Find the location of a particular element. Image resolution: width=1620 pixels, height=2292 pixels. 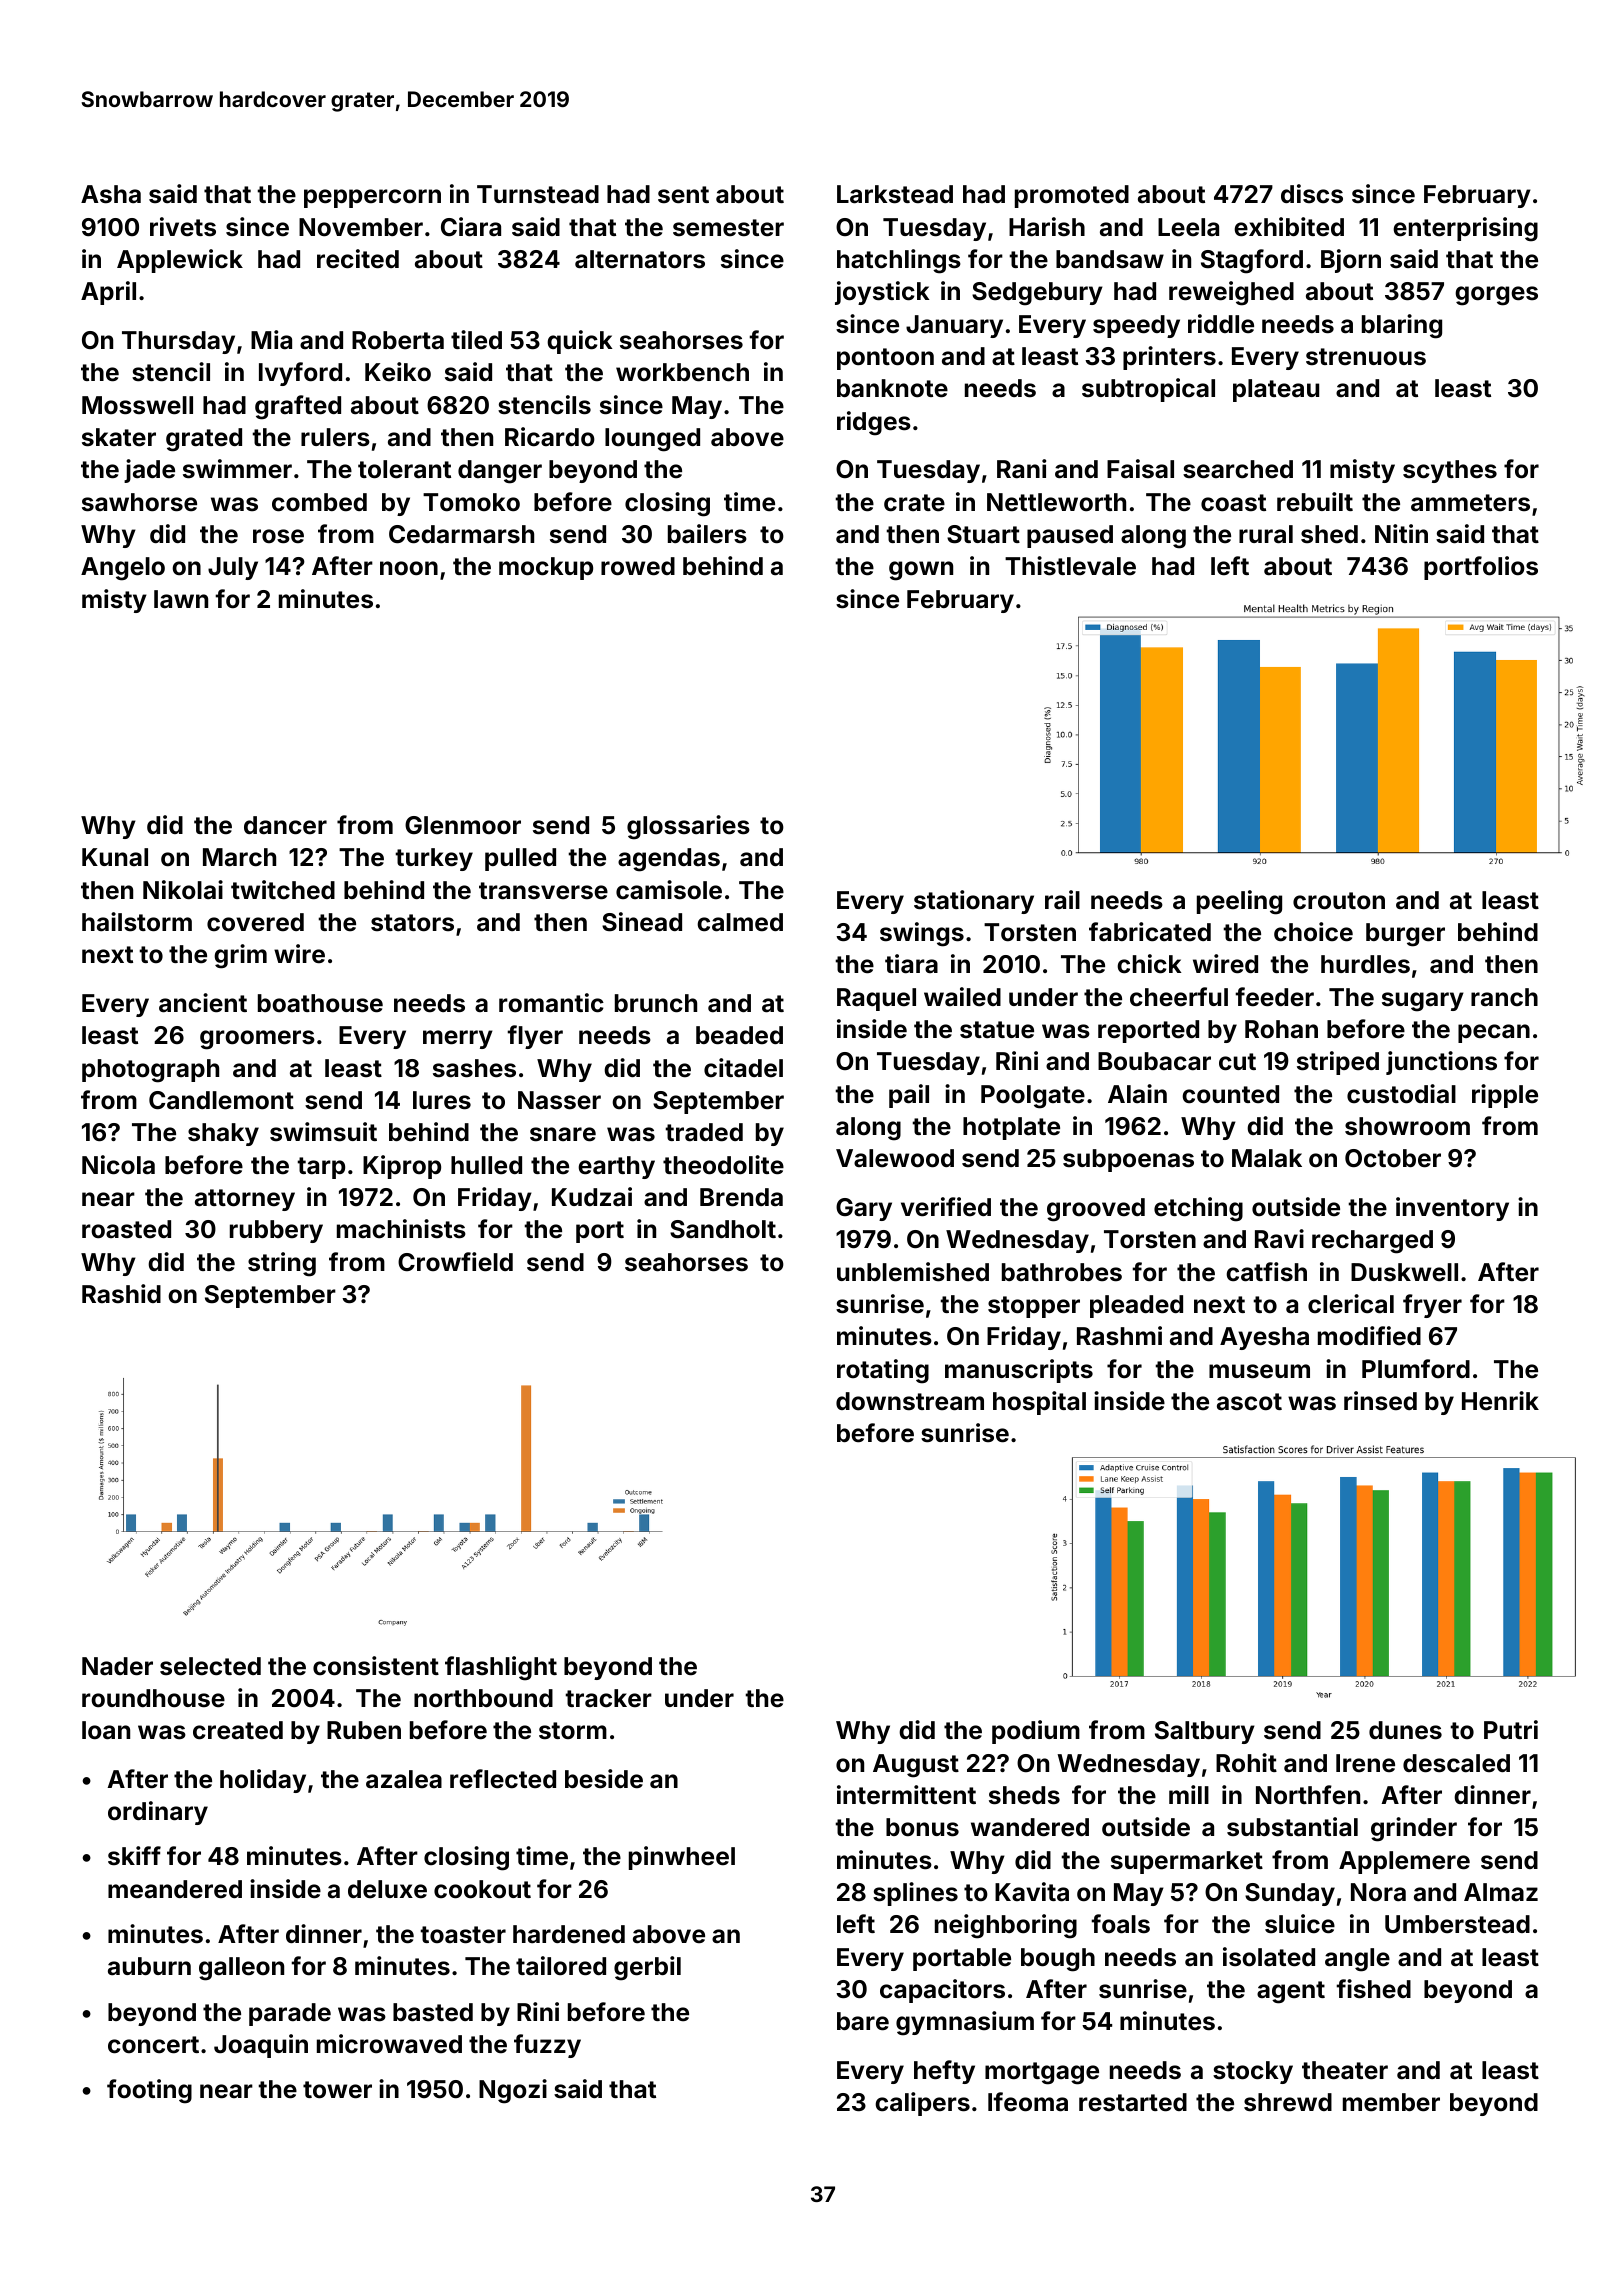

Joaquin is located at coordinates (261, 2046).
